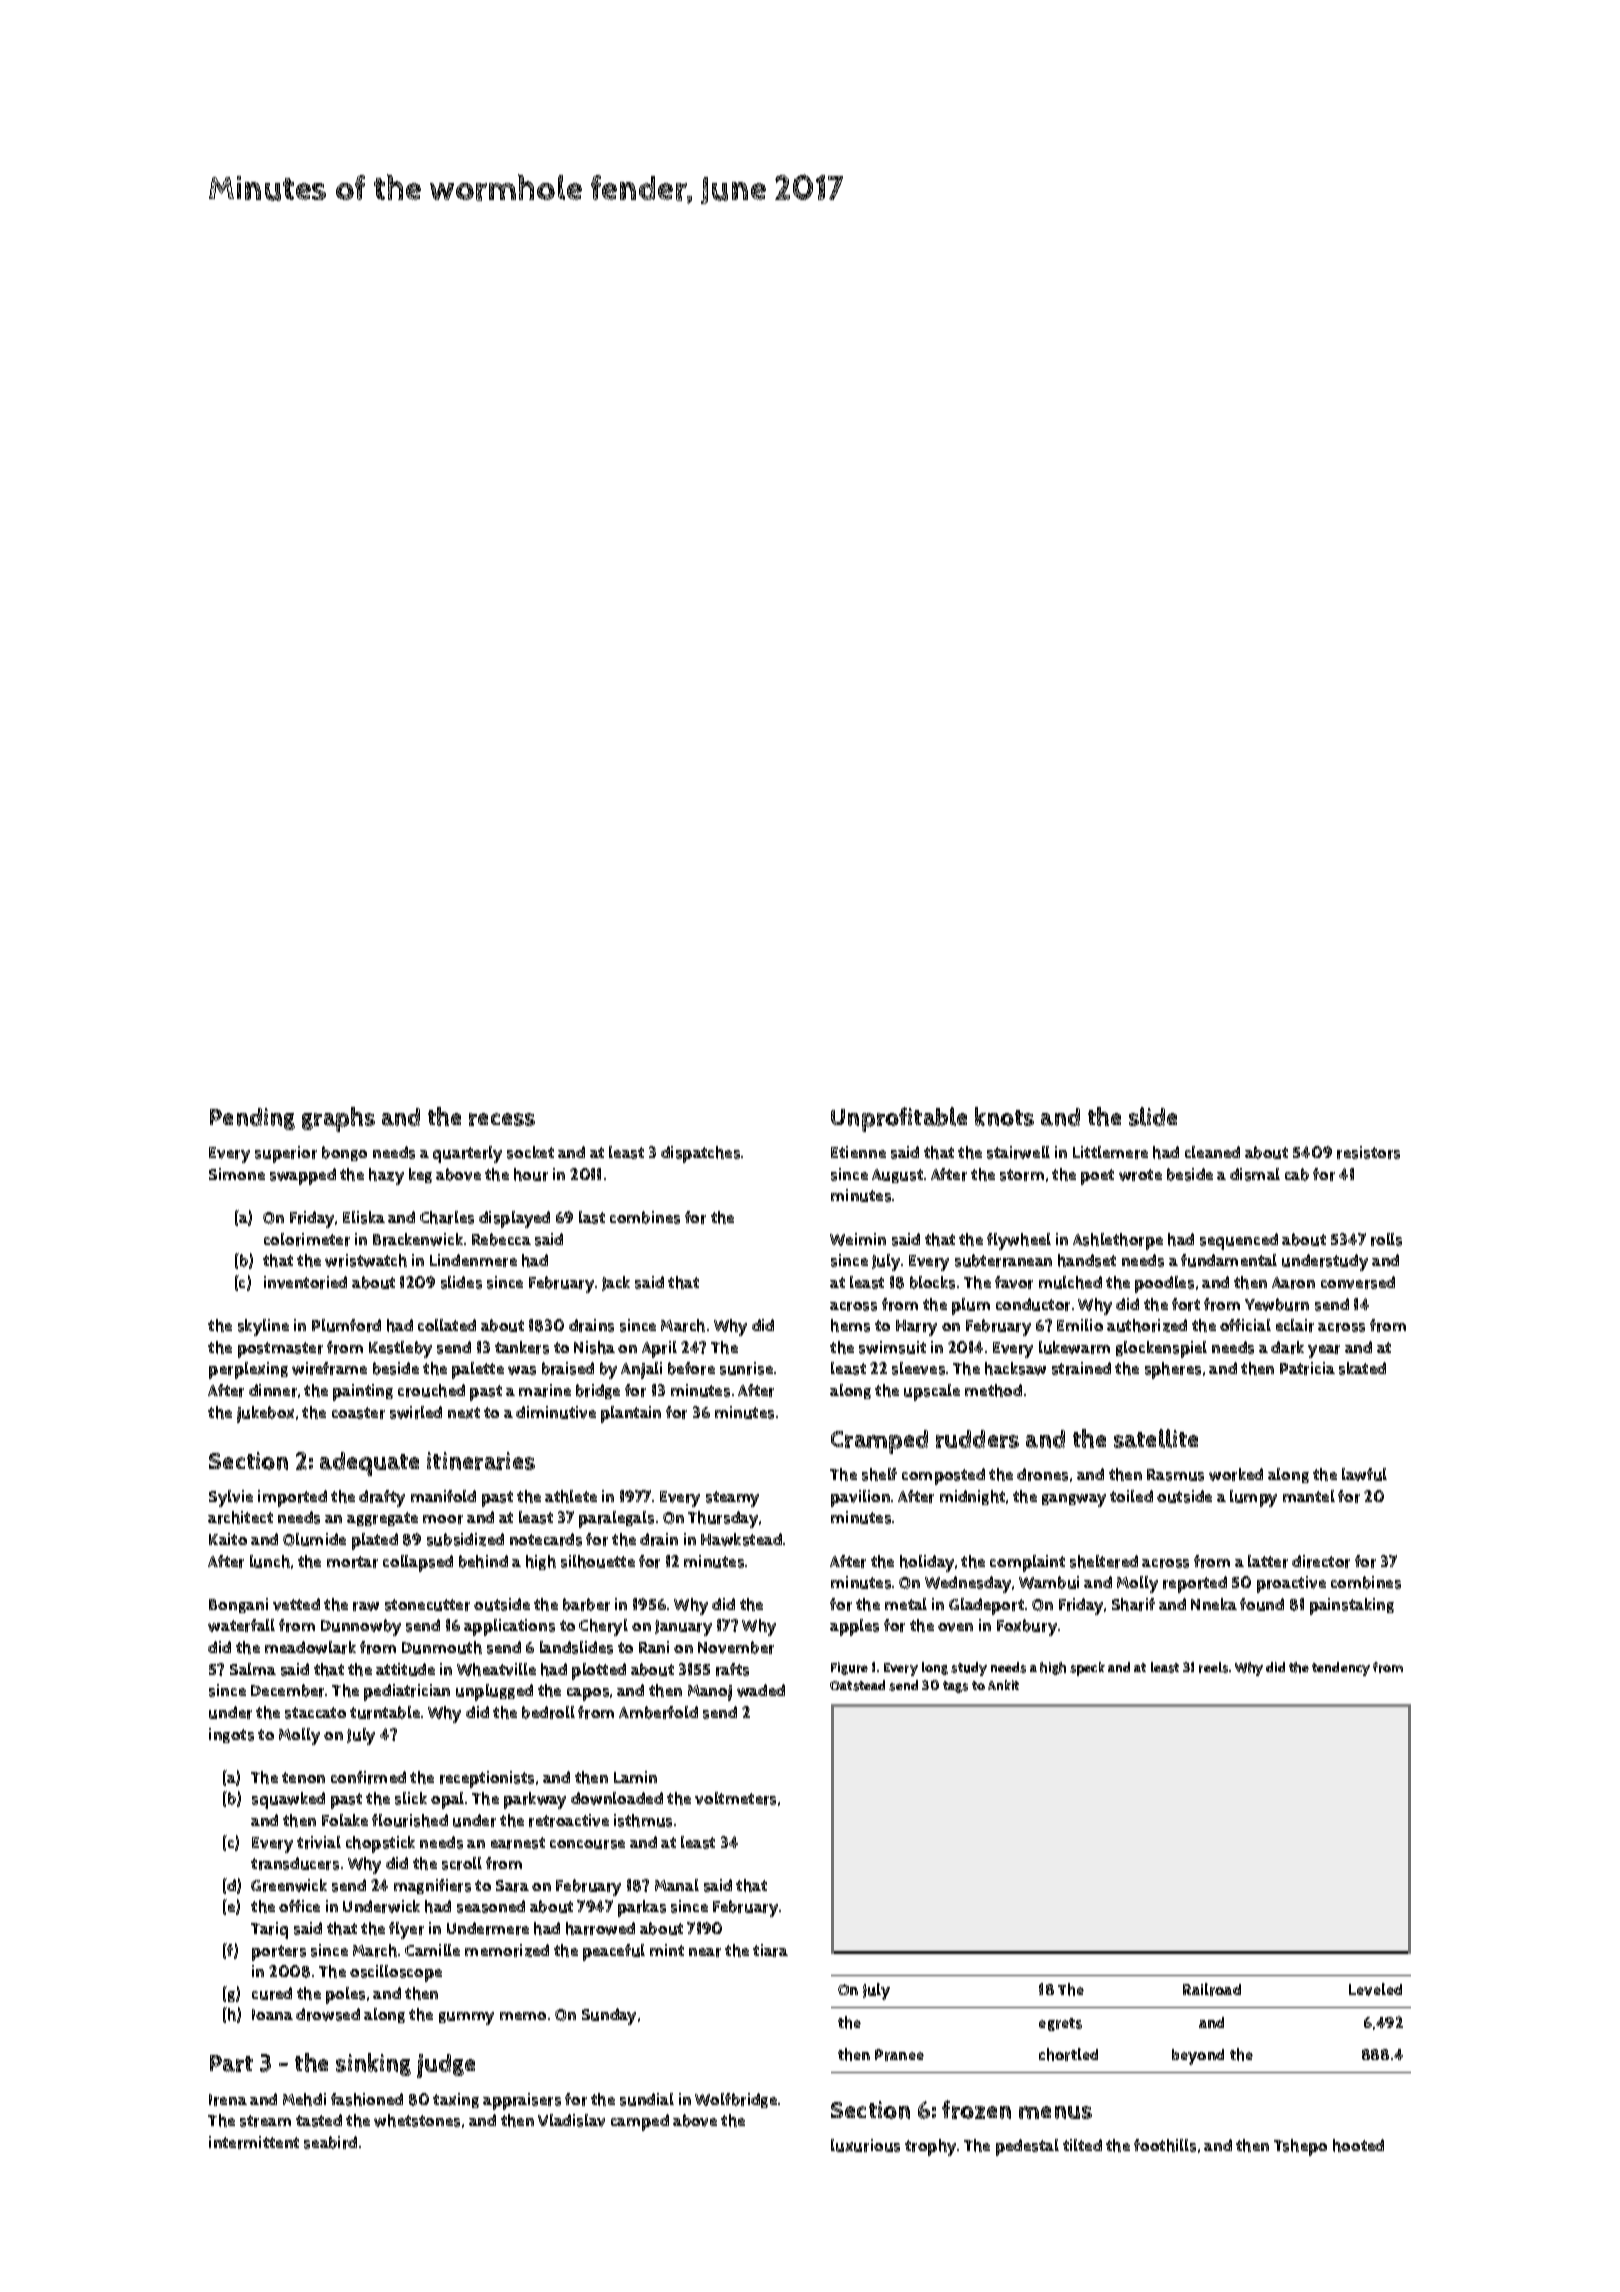 This screenshot has height=2292, width=1620. Describe the element at coordinates (338, 1119) in the screenshot. I see `graphs` at that location.
